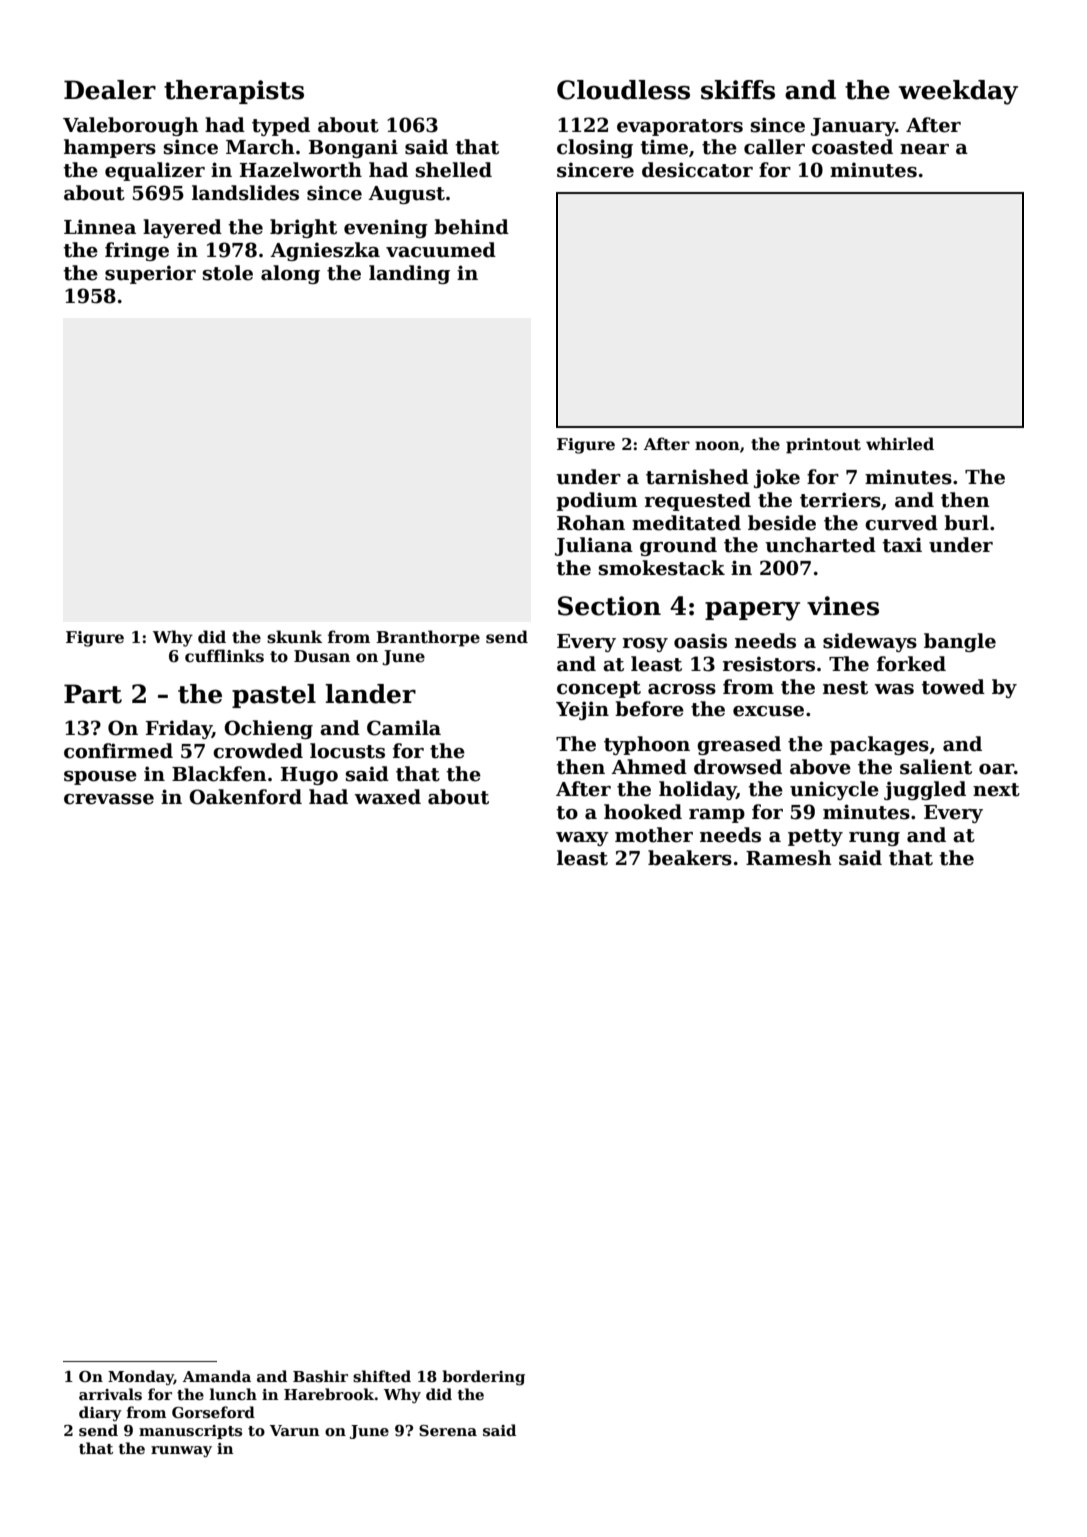 This screenshot has height=1537, width=1087. Describe the element at coordinates (228, 273) in the screenshot. I see `stole` at that location.
